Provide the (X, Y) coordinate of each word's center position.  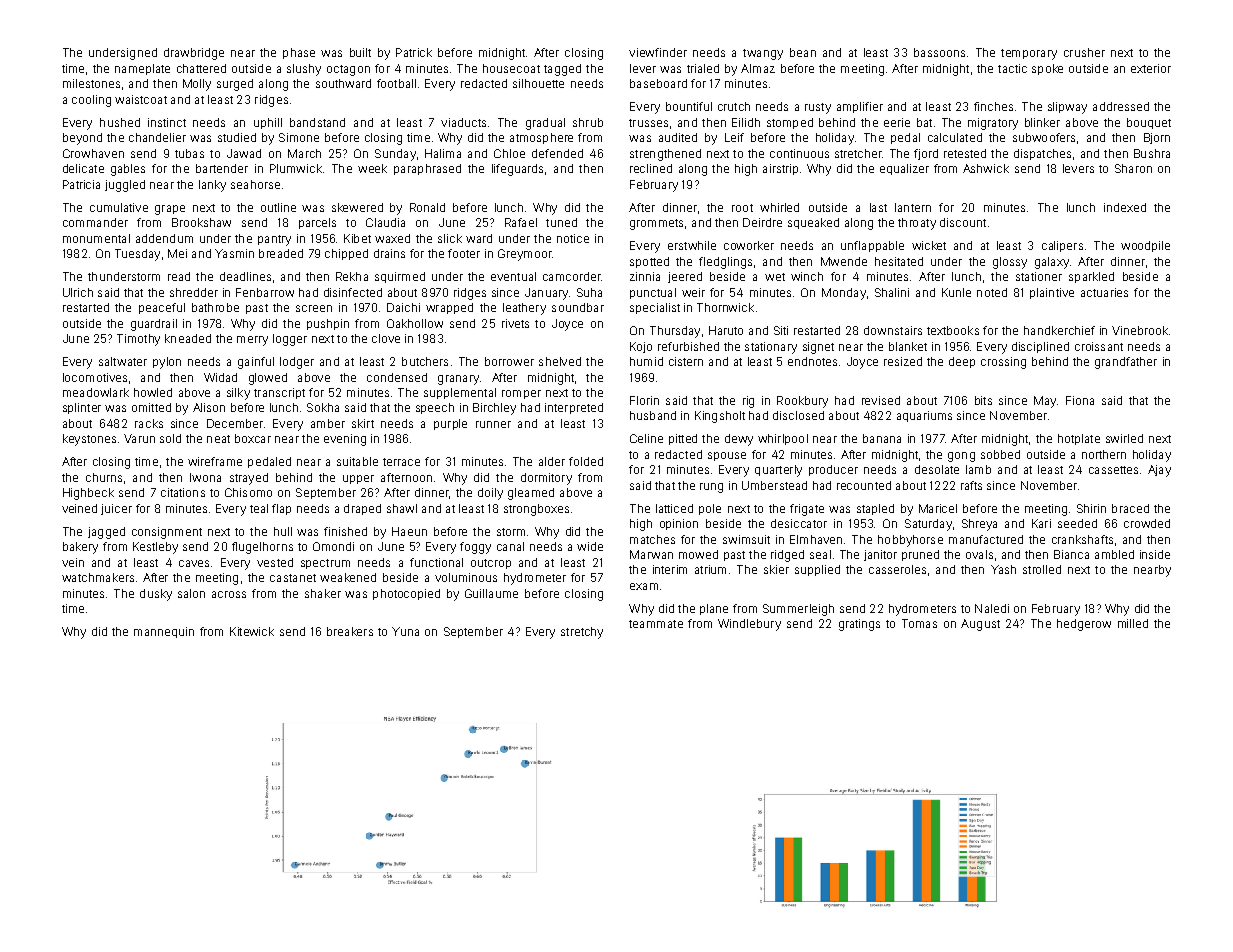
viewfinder (658, 52)
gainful (256, 363)
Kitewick (252, 631)
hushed (120, 122)
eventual (513, 276)
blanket (908, 346)
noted (992, 292)
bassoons (939, 52)
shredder (194, 292)
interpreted (574, 408)
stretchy (582, 633)
